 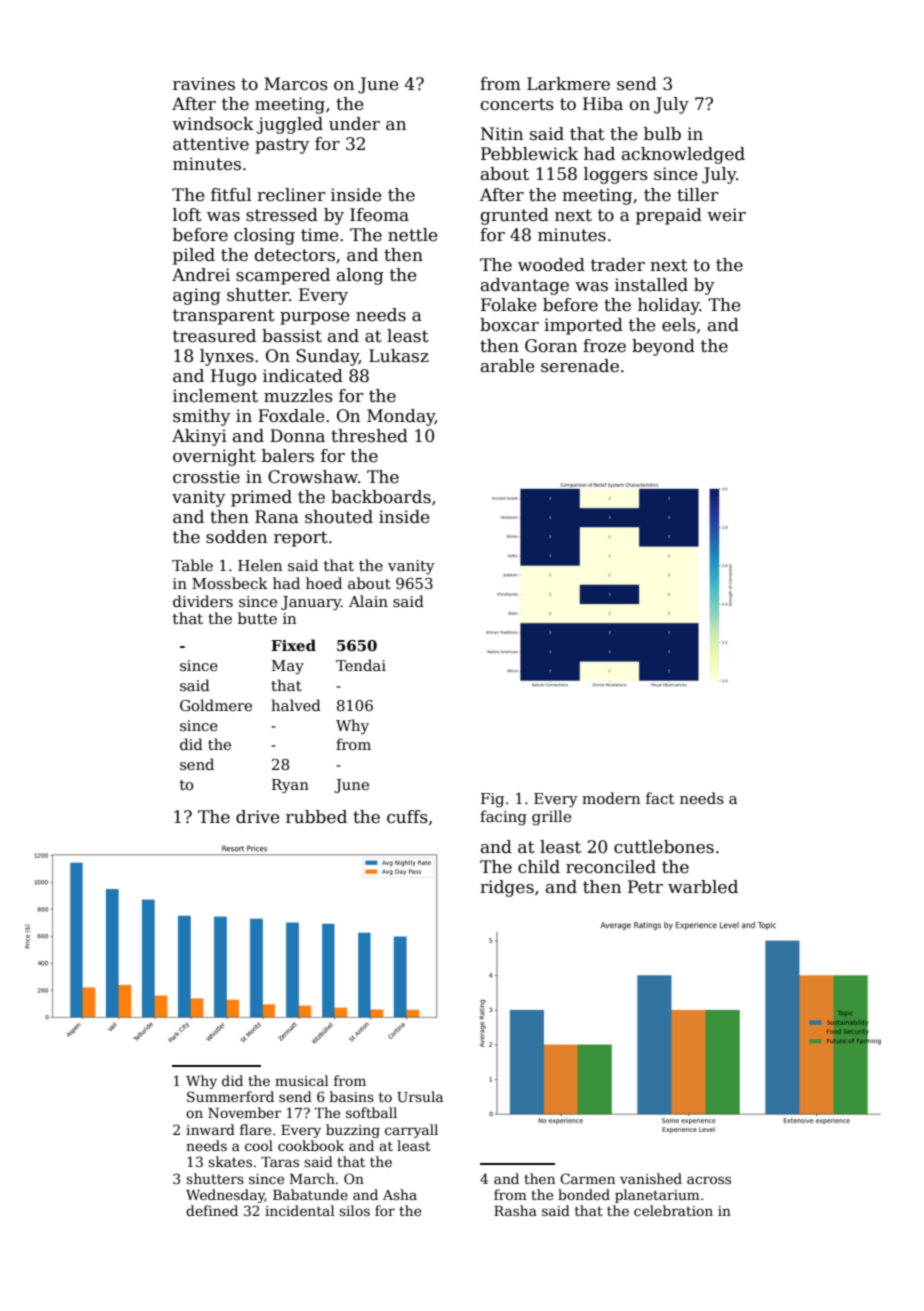 What do you see at coordinates (604, 346) in the page?
I see `froze` at bounding box center [604, 346].
